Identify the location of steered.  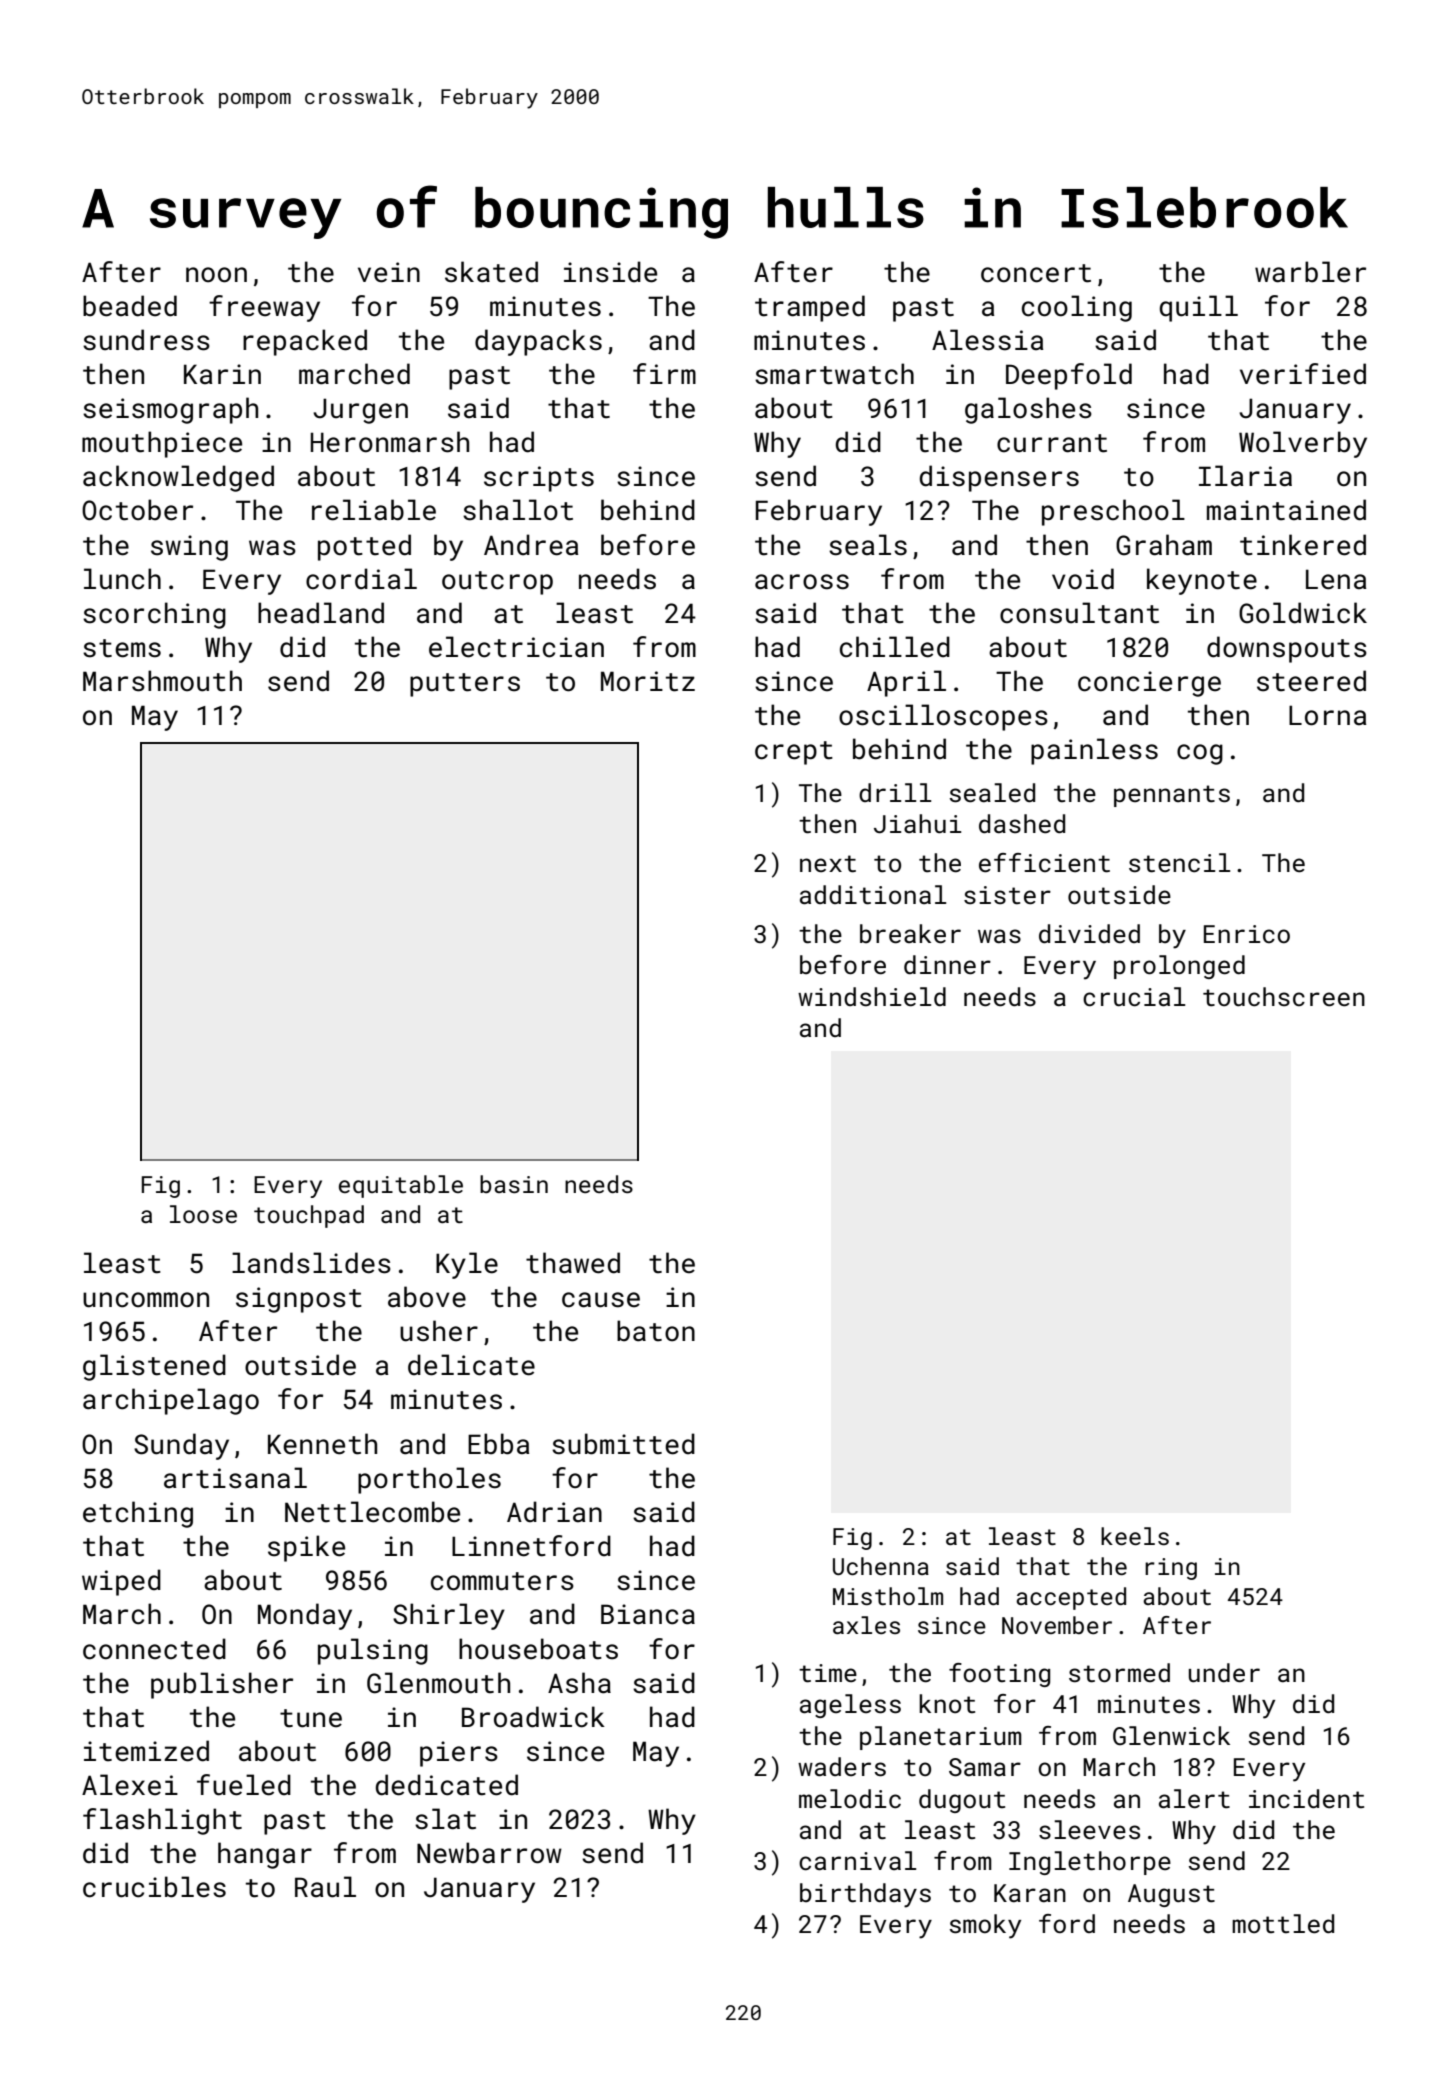
(1311, 681).
